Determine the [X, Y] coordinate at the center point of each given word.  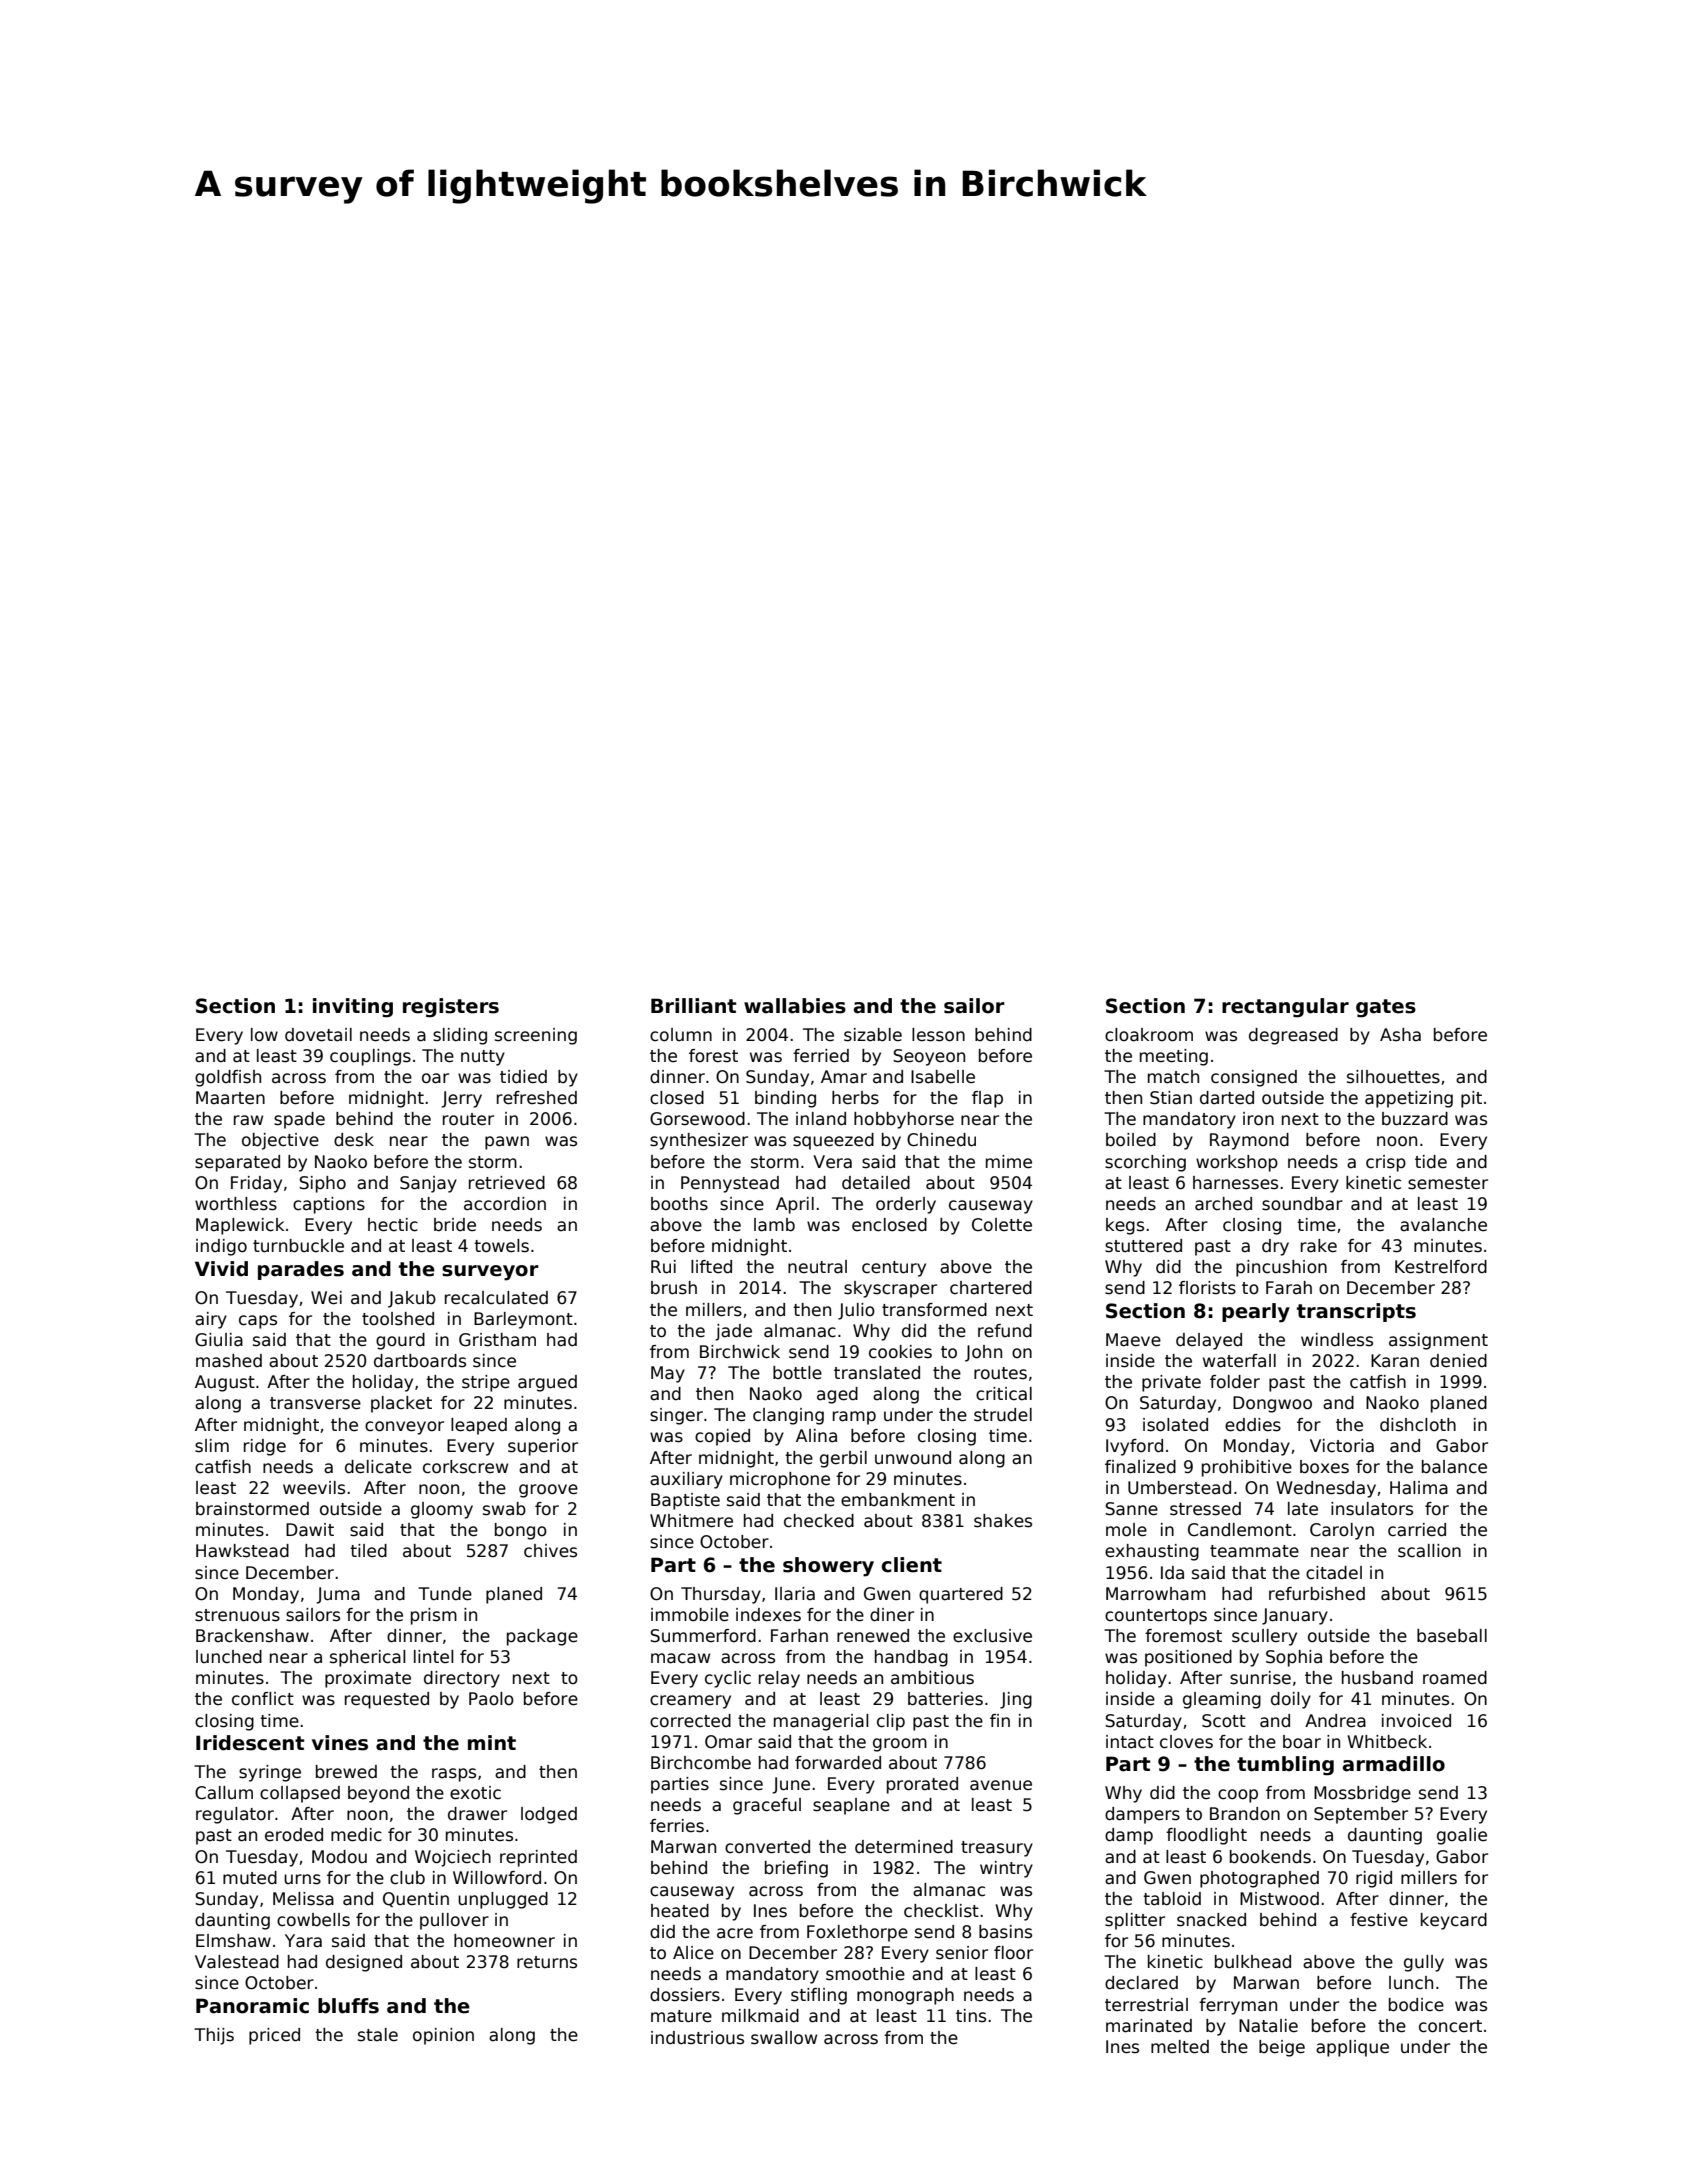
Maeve [1133, 1340]
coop [1238, 1796]
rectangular [1285, 1008]
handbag [911, 1658]
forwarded [838, 1763]
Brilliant [694, 1006]
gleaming [1222, 1700]
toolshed [398, 1319]
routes [1000, 1373]
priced [274, 2036]
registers [451, 1008]
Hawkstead [242, 1551]
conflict [263, 1699]
